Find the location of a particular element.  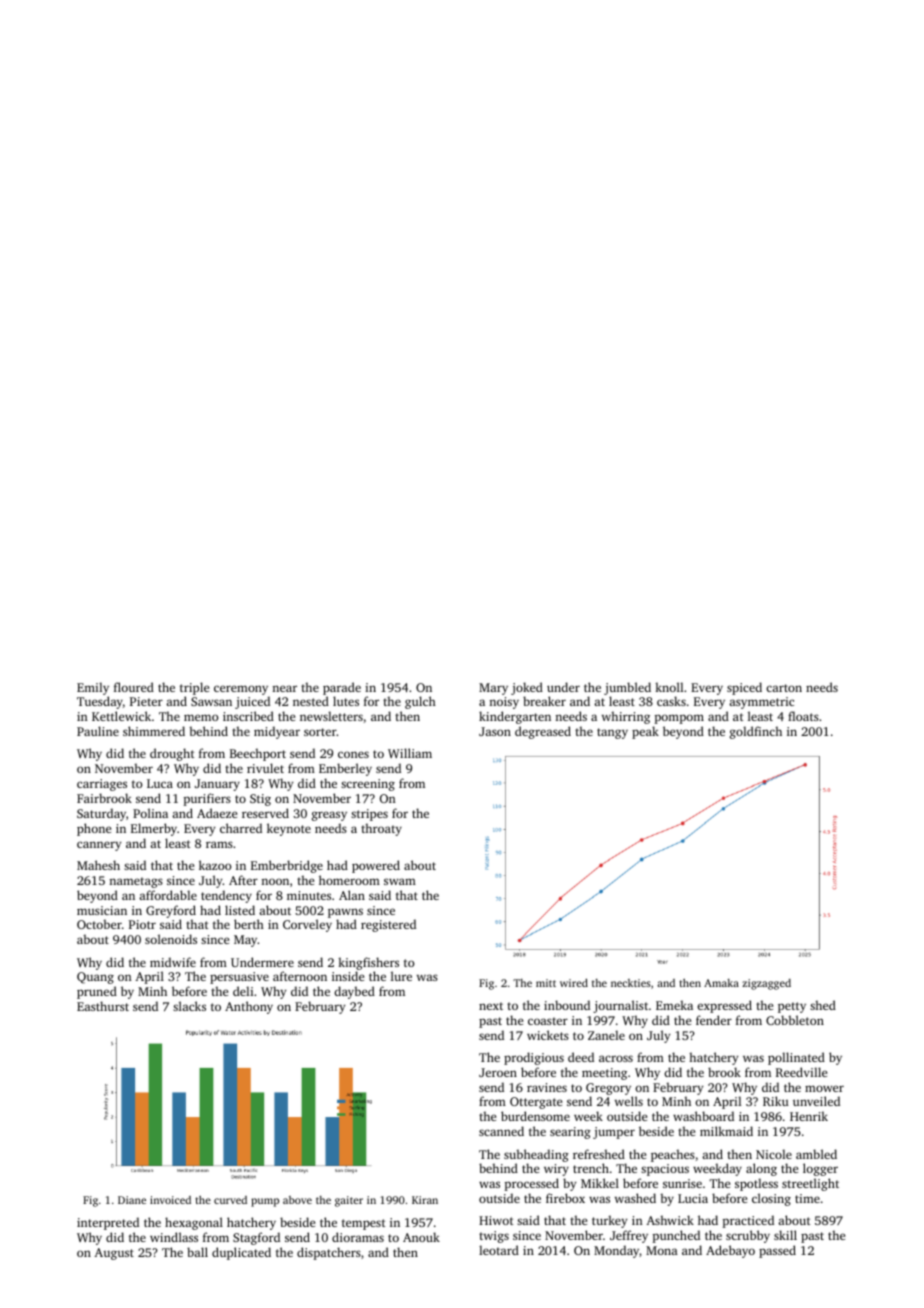

throaty is located at coordinates (381, 829).
